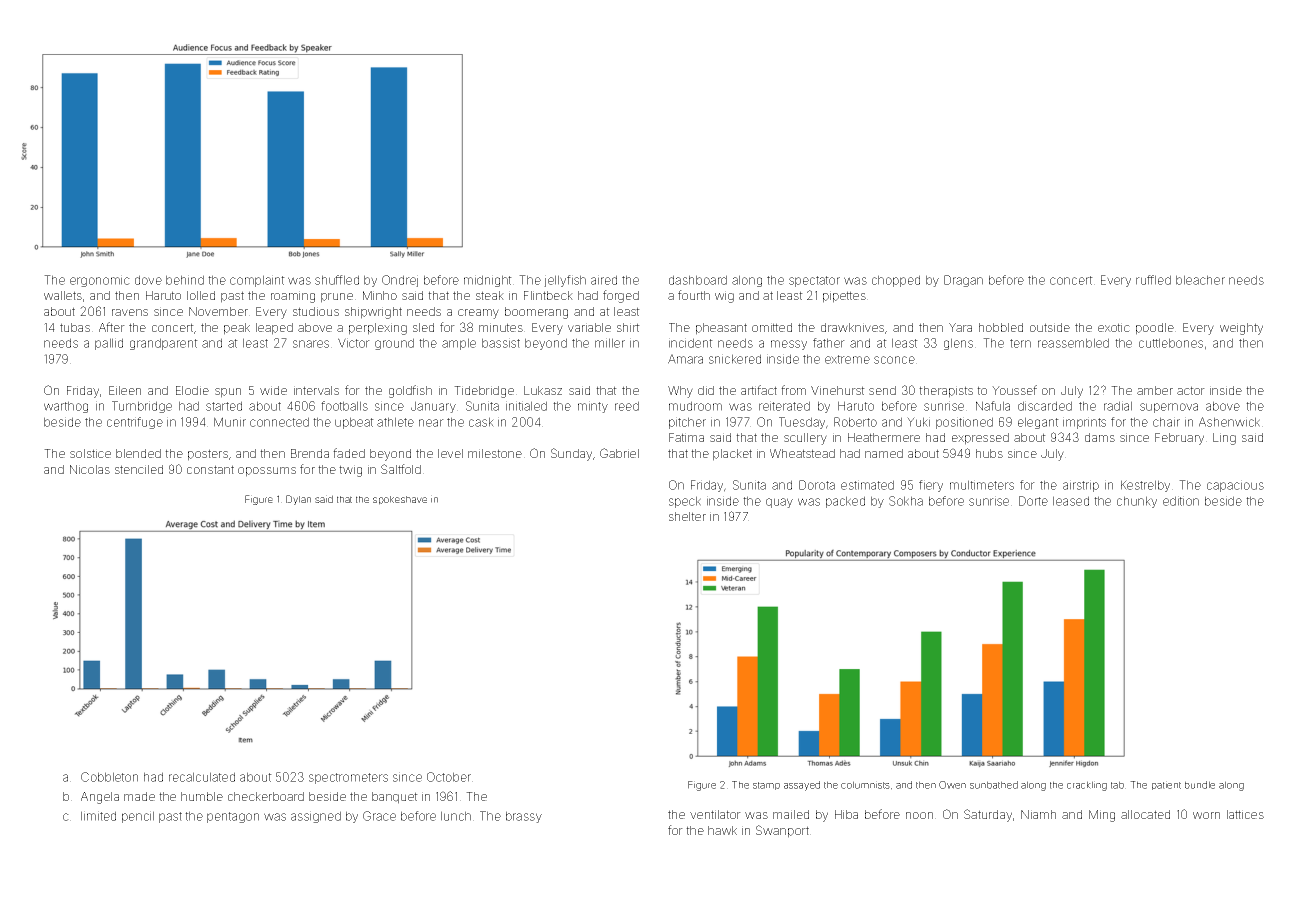 This image has height=924, width=1308. I want to click on stamp, so click(766, 786).
